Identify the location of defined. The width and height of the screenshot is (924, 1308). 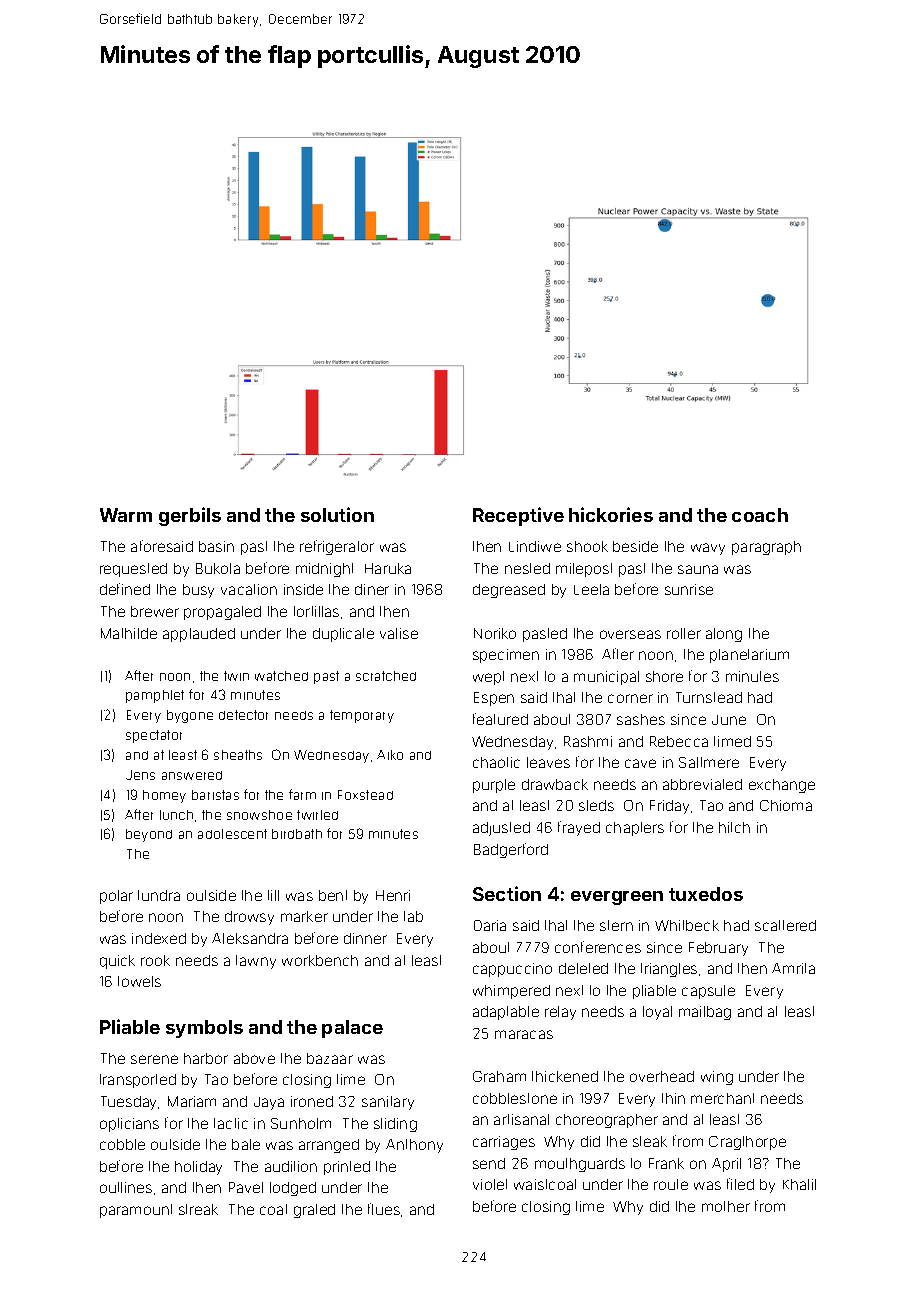
(125, 589).
